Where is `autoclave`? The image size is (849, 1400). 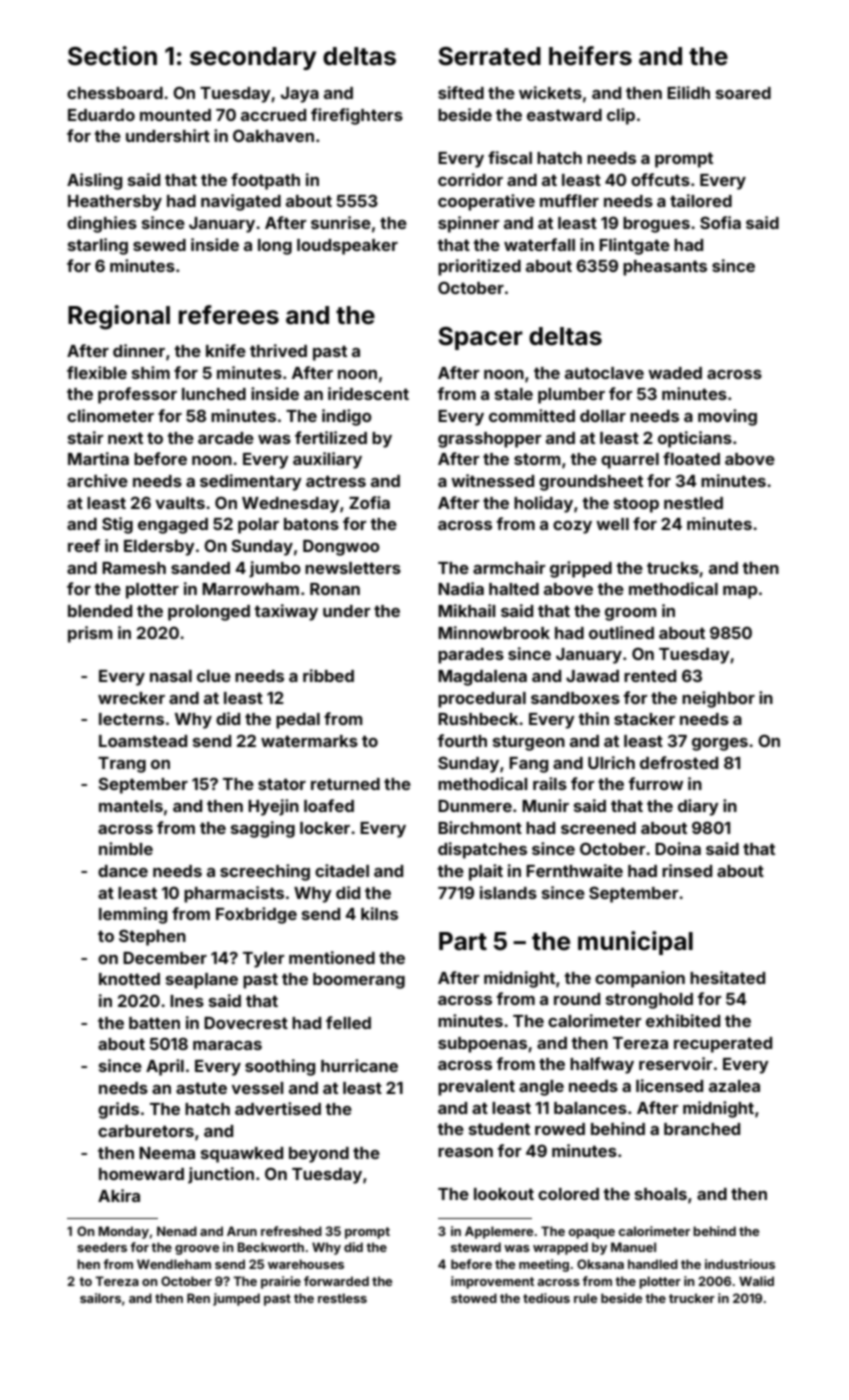
autoclave is located at coordinates (604, 373).
